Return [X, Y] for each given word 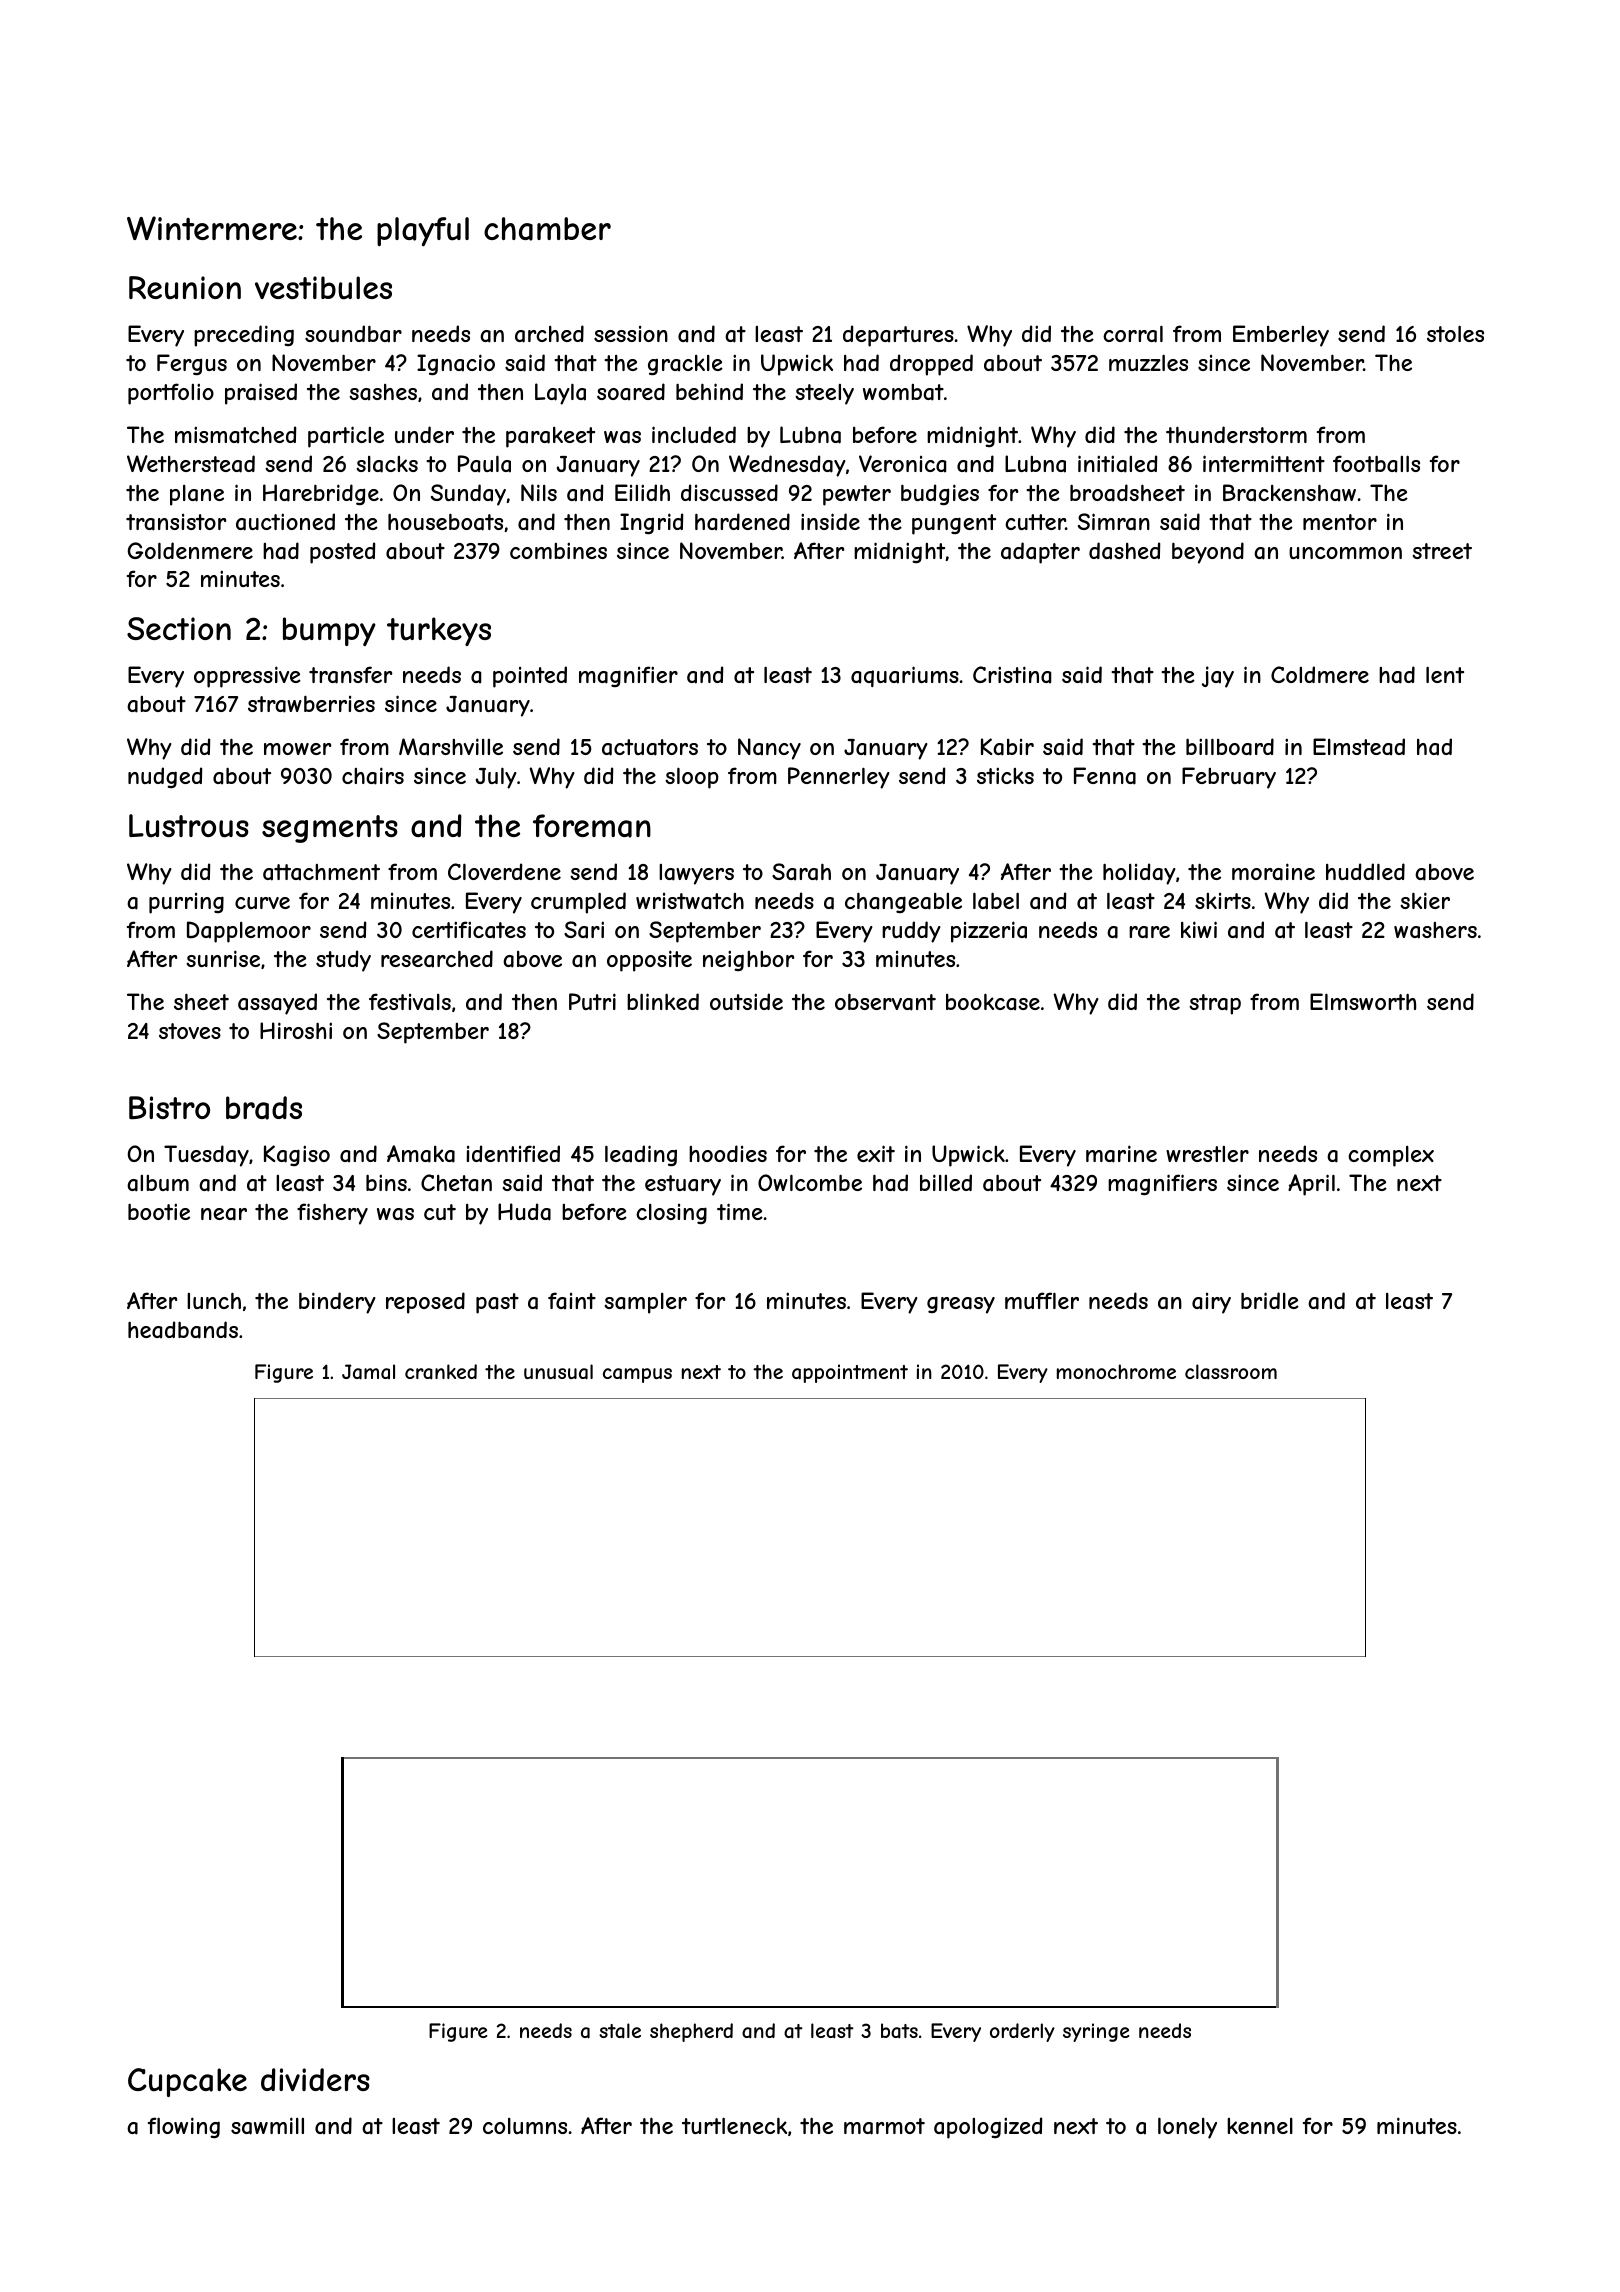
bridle [1270, 1300]
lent [1445, 674]
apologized [988, 2128]
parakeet [550, 437]
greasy [961, 1305]
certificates [469, 930]
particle [346, 437]
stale [620, 2031]
